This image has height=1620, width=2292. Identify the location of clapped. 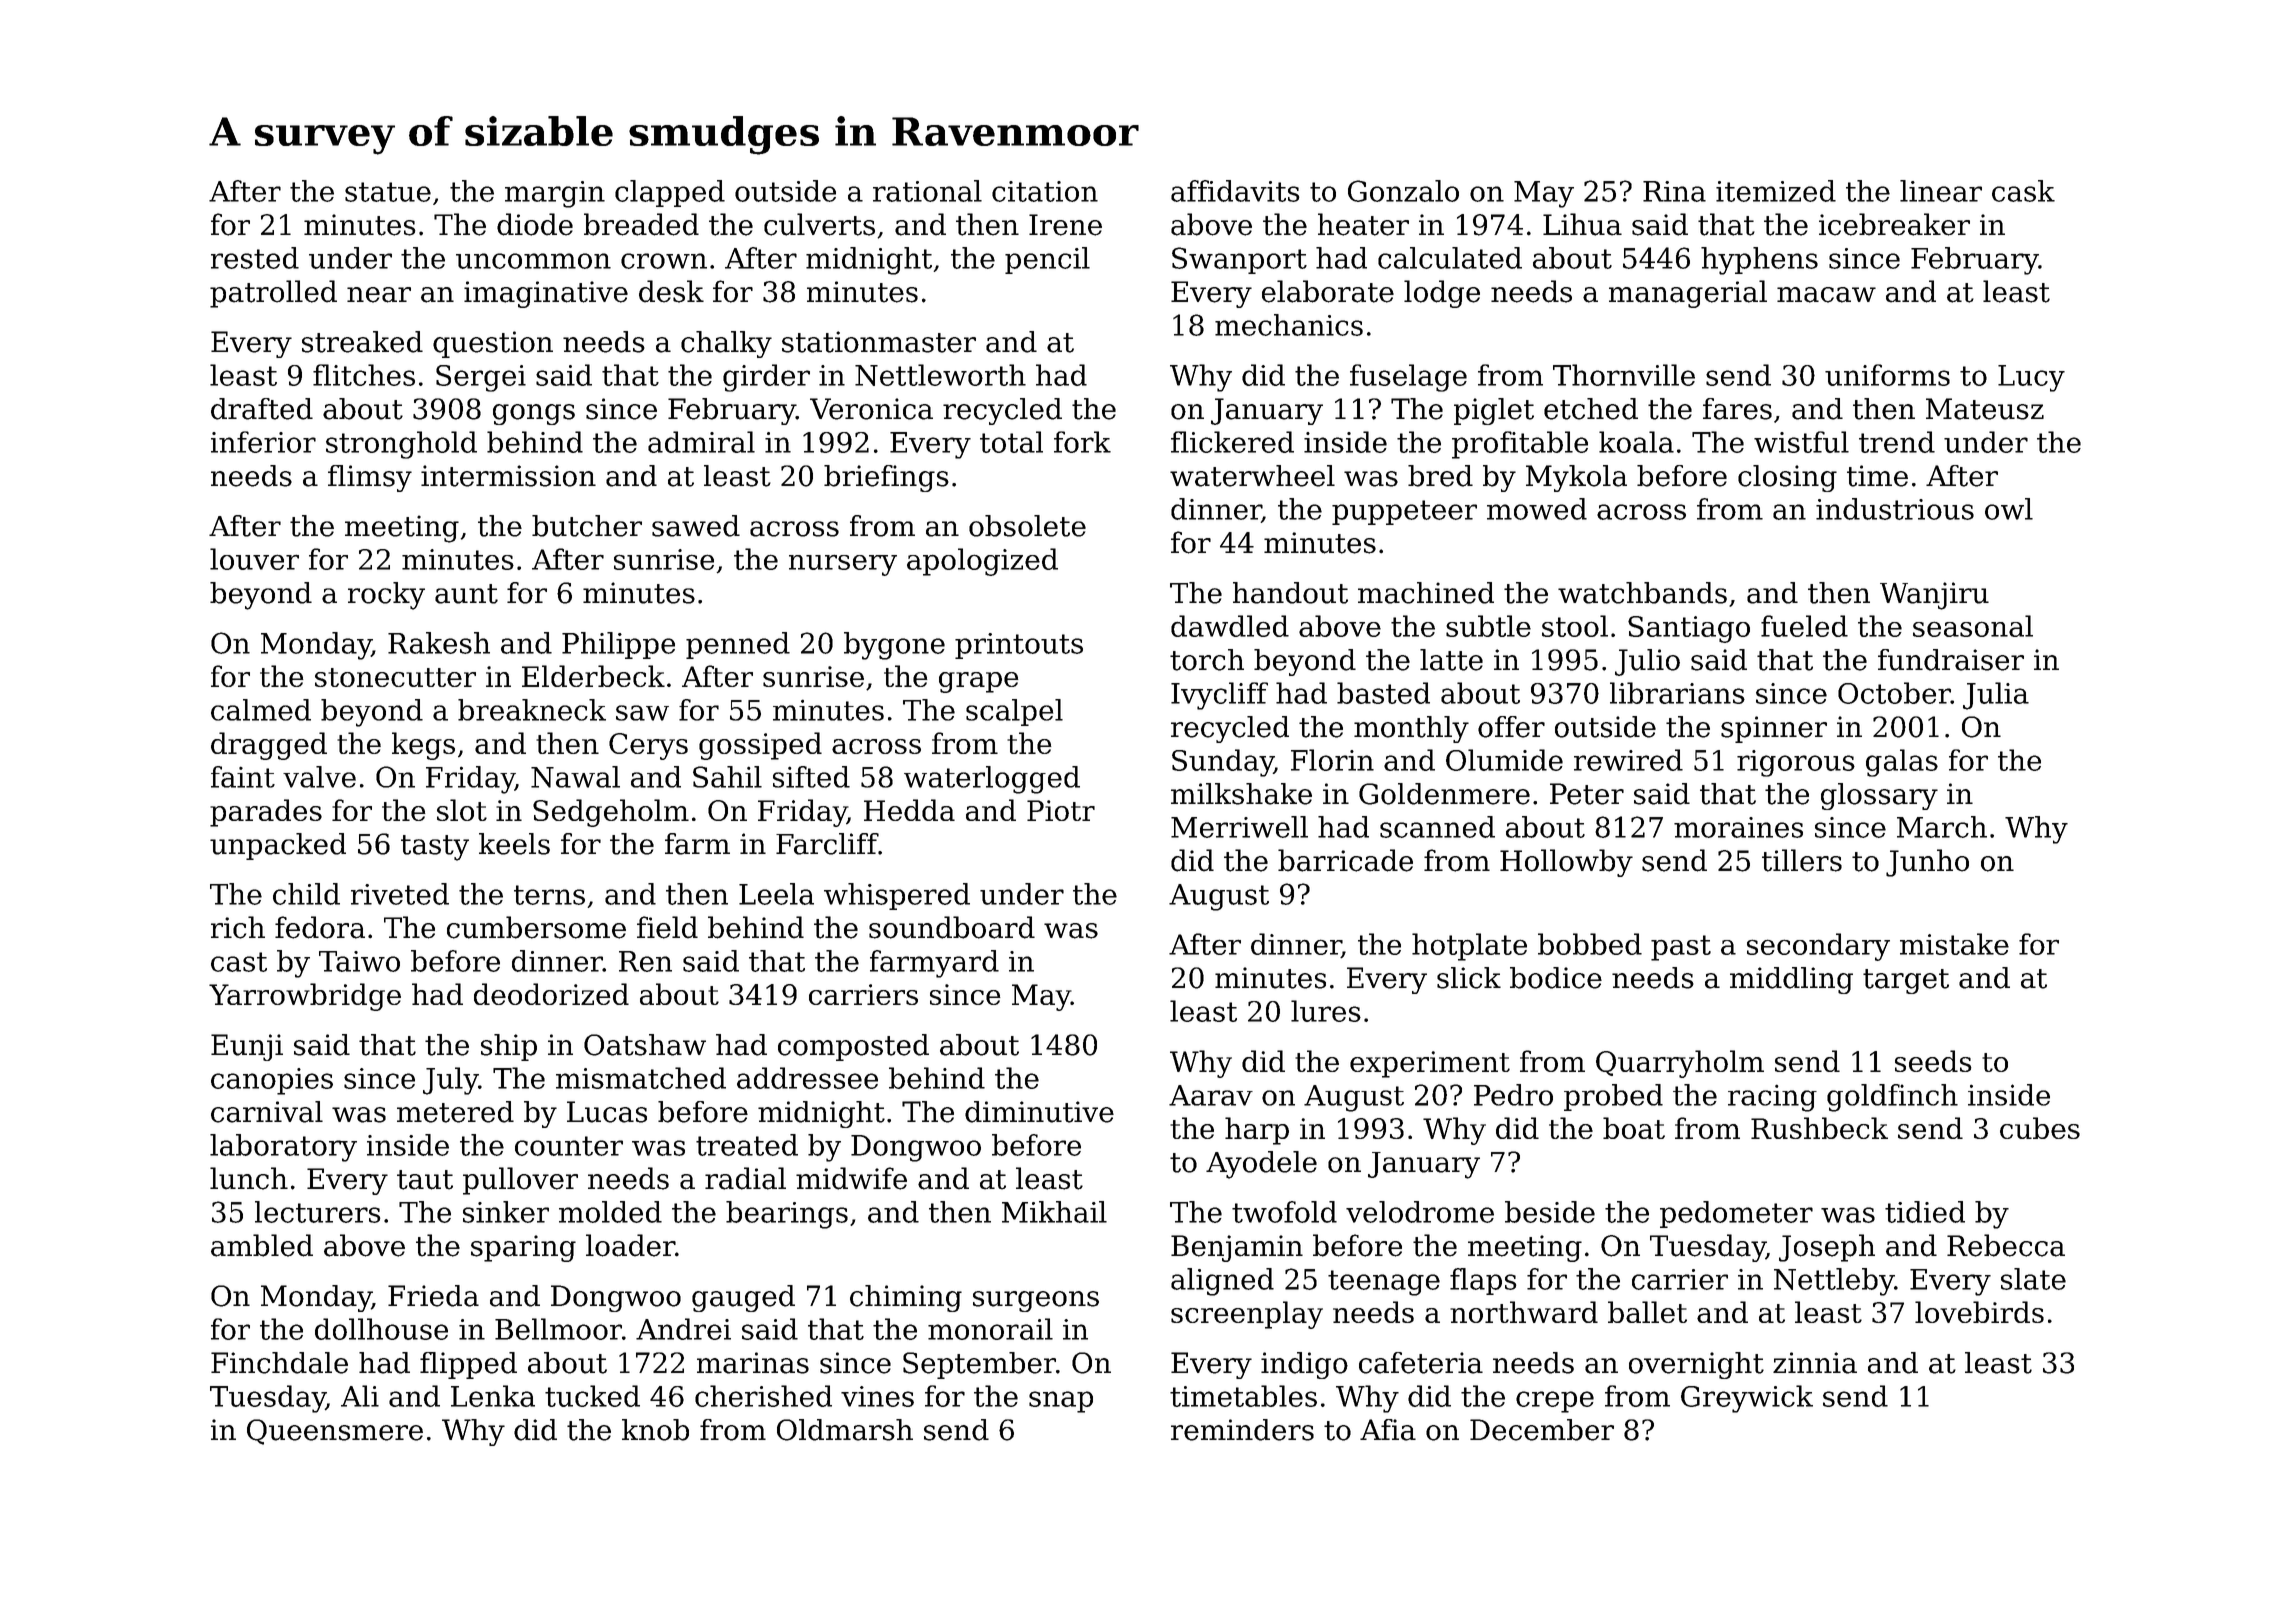
(670, 193).
